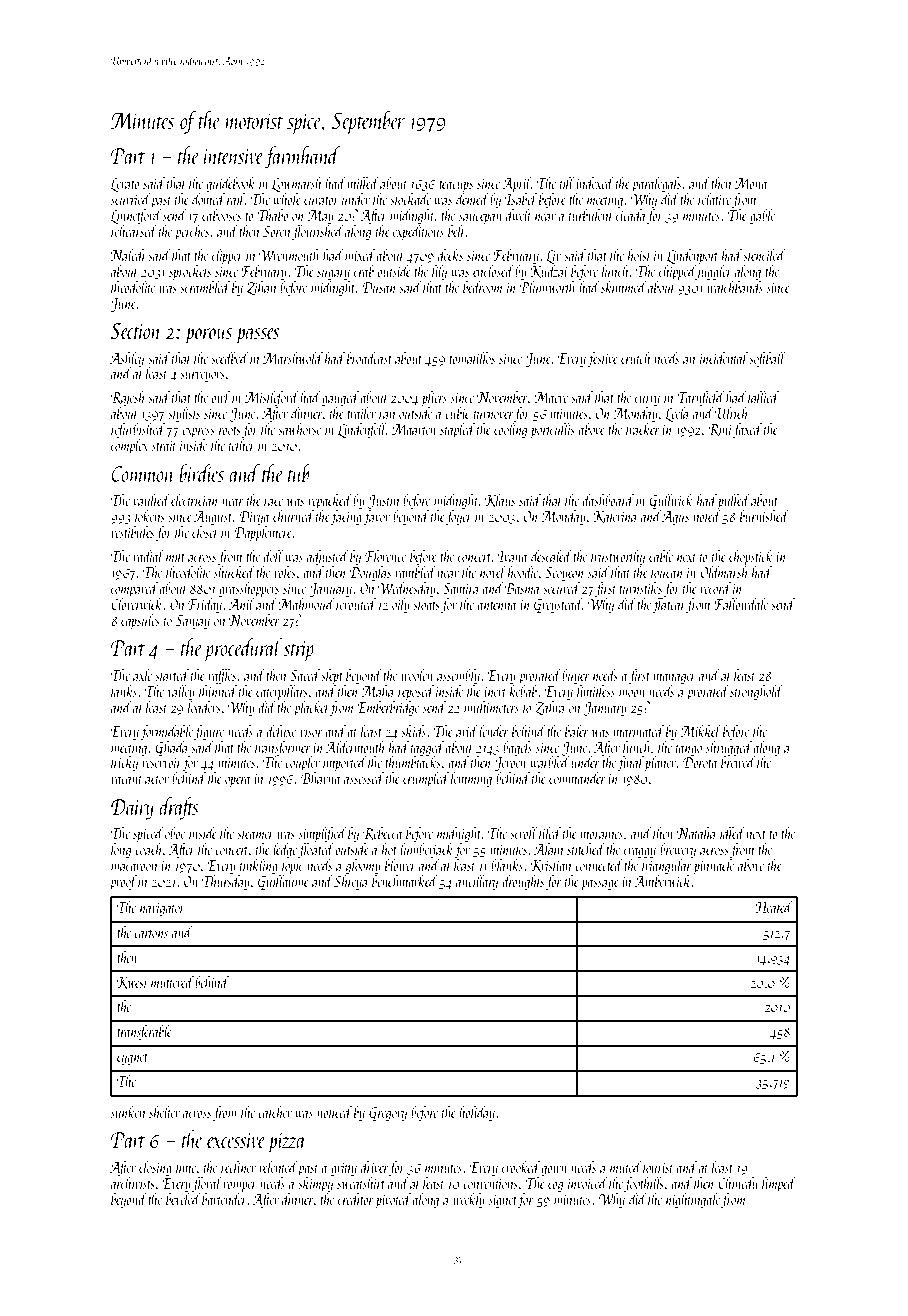 The width and height of the document is (908, 1316). What do you see at coordinates (138, 430) in the document?
I see `refurbished` at bounding box center [138, 430].
